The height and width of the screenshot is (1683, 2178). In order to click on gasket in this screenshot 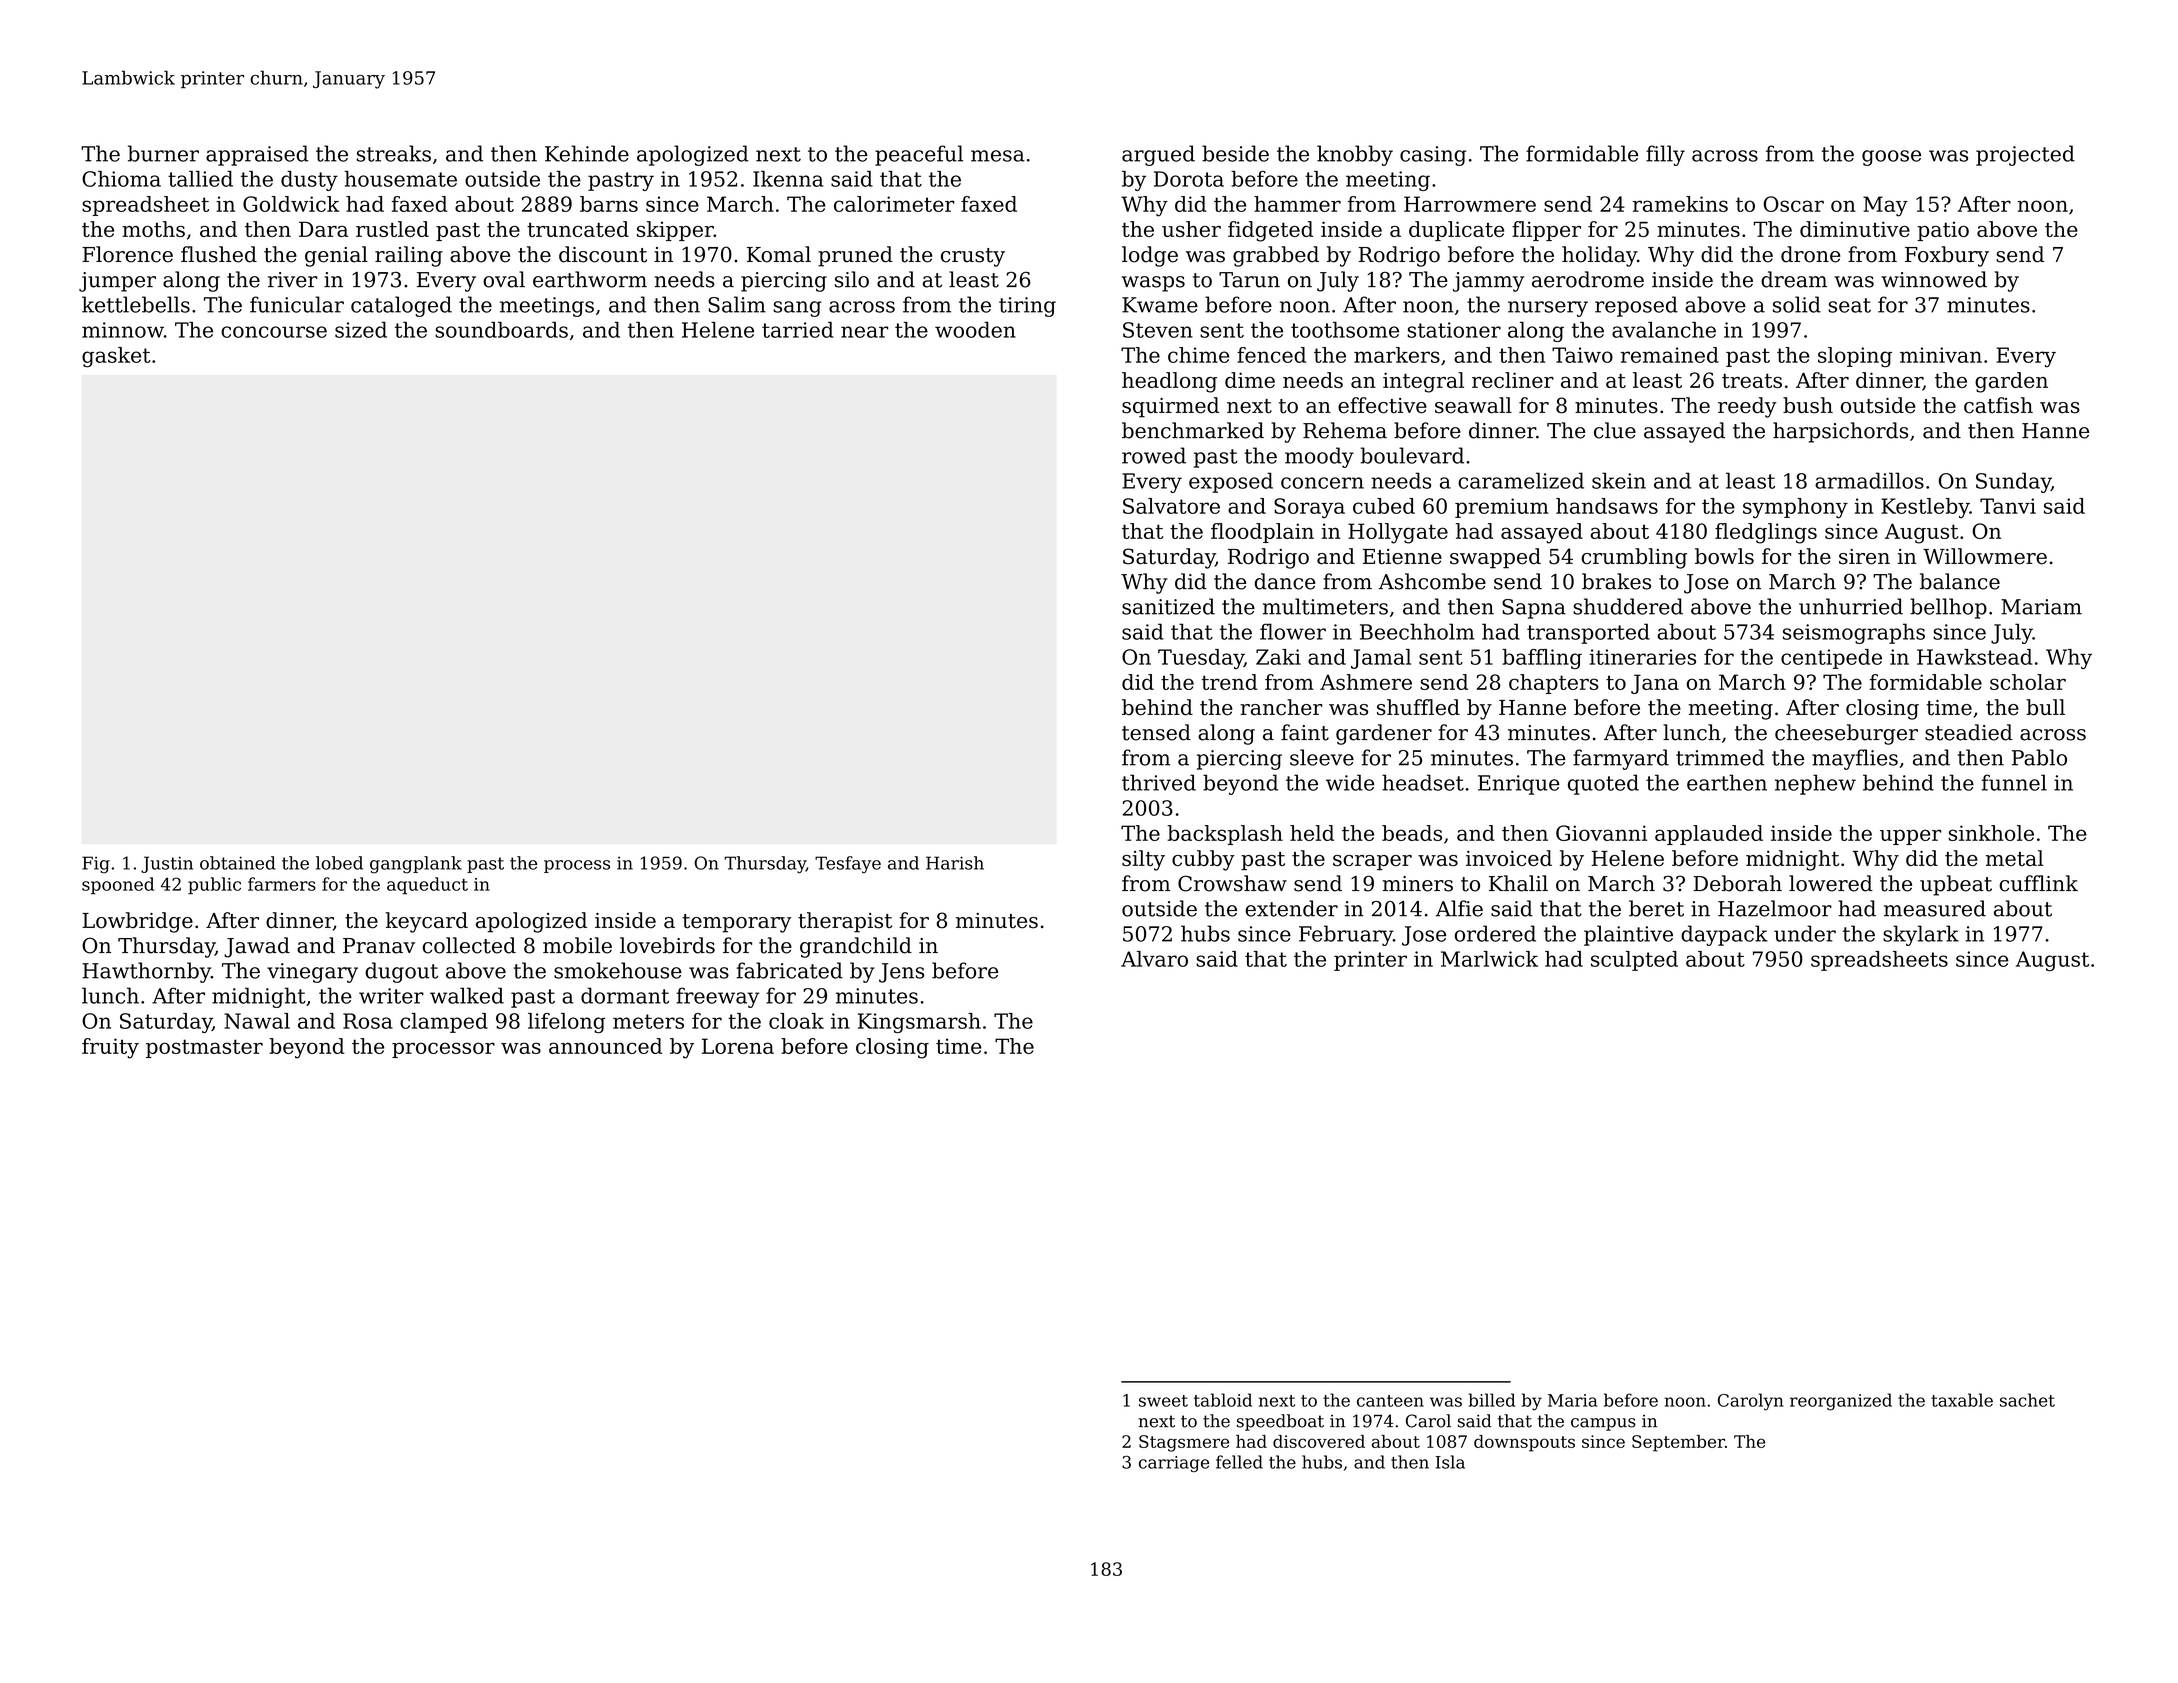, I will do `click(116, 357)`.
